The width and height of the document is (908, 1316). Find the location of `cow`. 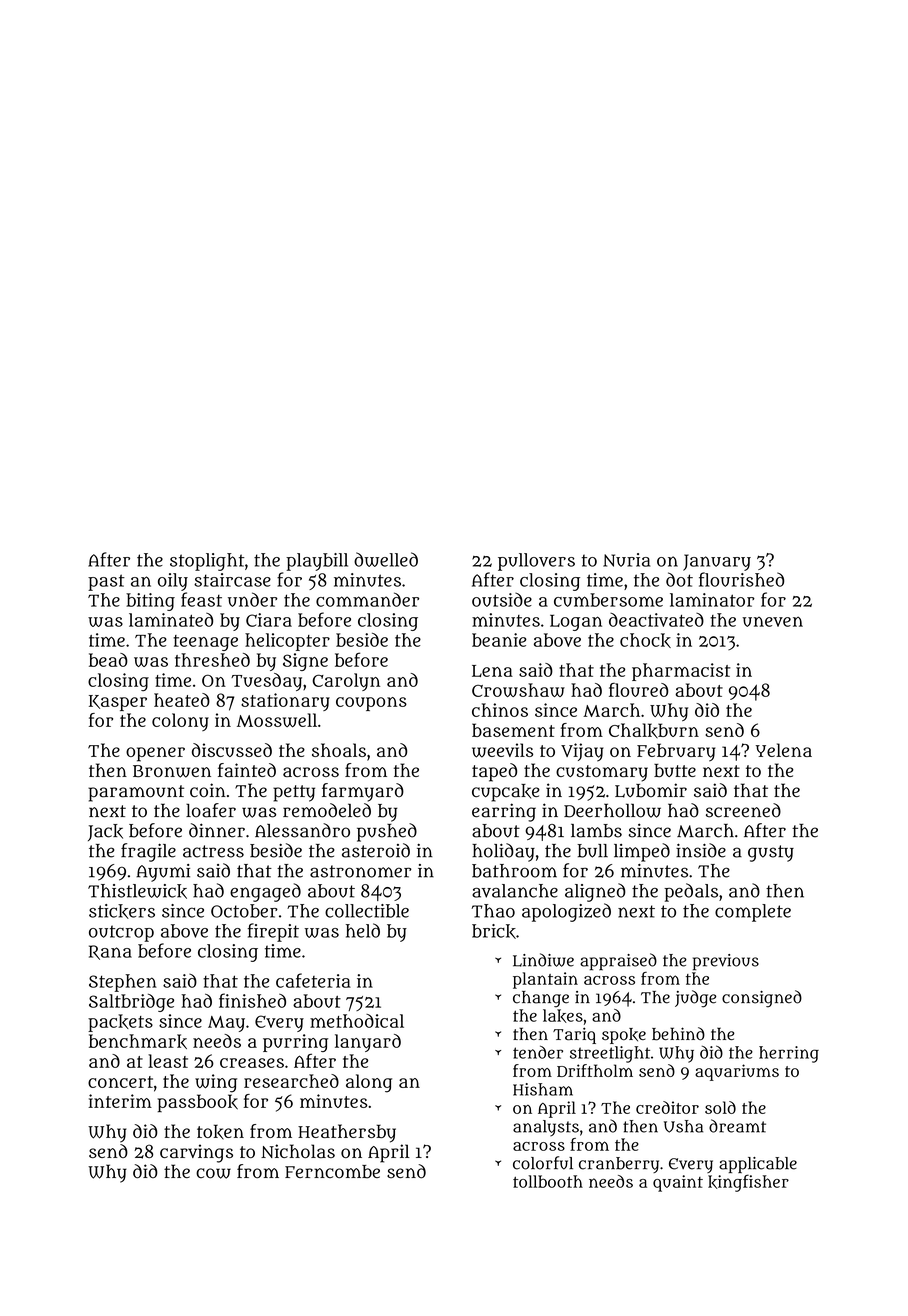

cow is located at coordinates (213, 1173).
